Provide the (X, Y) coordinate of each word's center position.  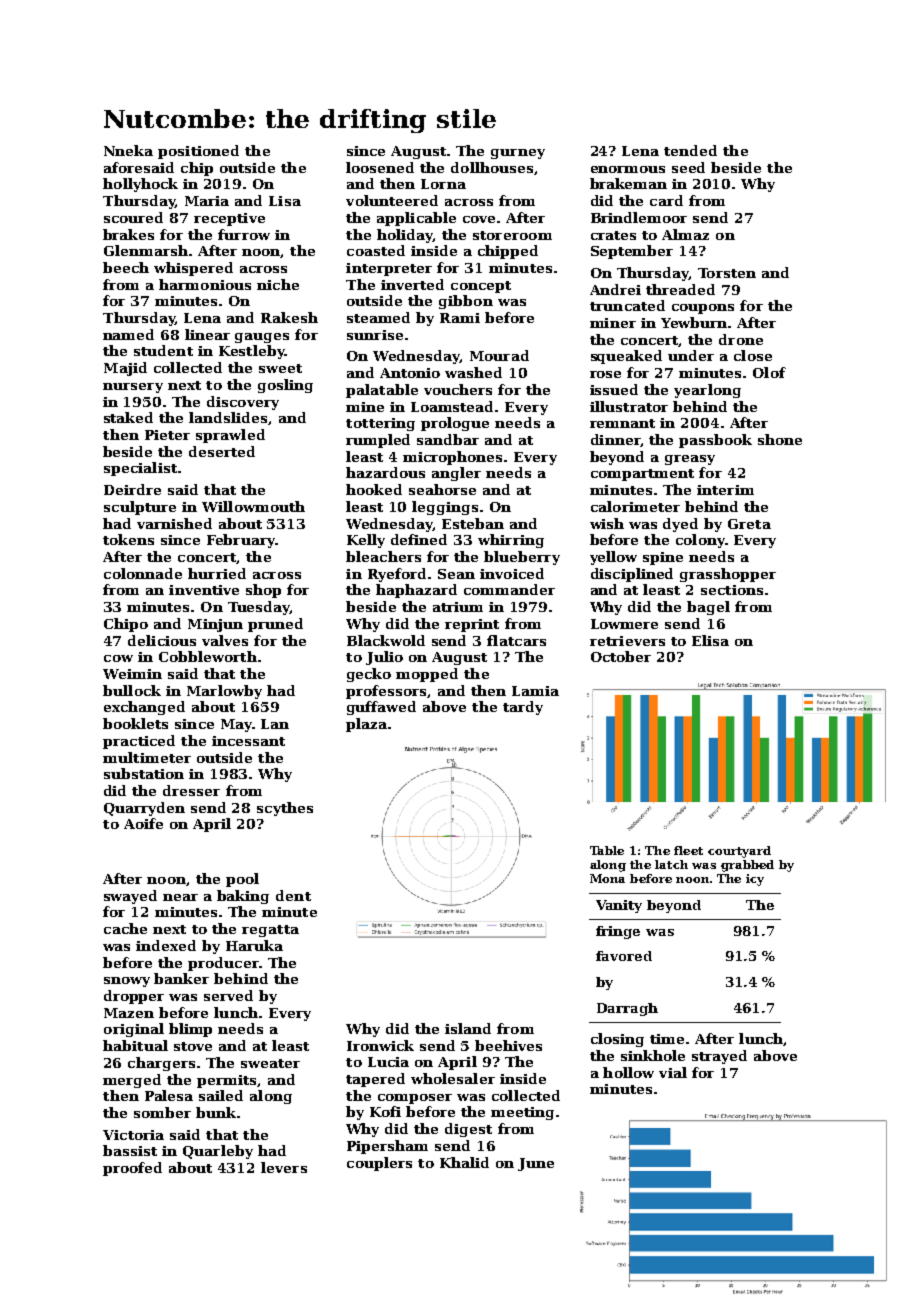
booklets (135, 723)
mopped (427, 675)
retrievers (627, 641)
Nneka (128, 150)
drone (741, 339)
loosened (380, 167)
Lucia (388, 1062)
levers (284, 1167)
